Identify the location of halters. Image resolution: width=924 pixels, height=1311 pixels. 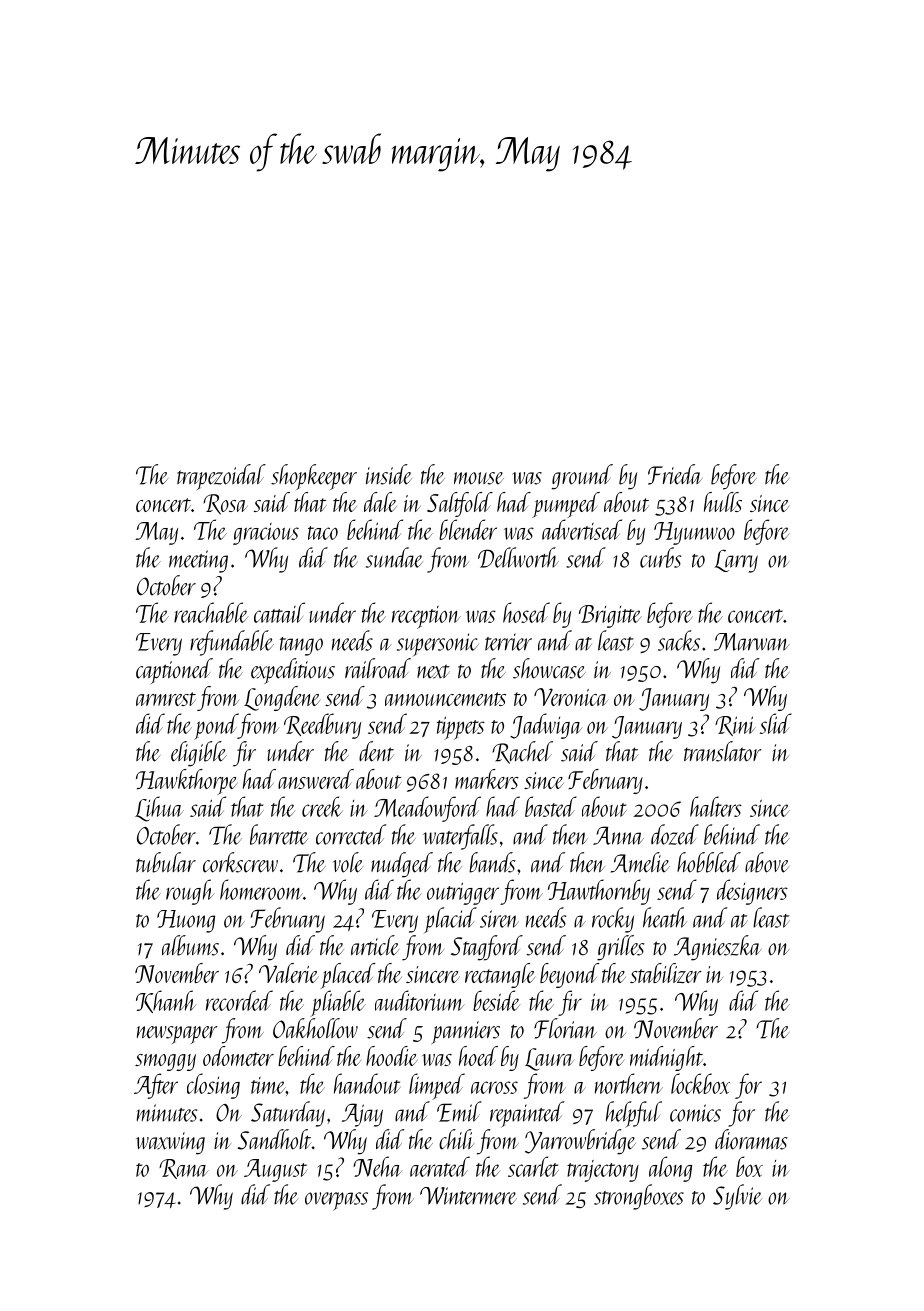
(716, 806).
